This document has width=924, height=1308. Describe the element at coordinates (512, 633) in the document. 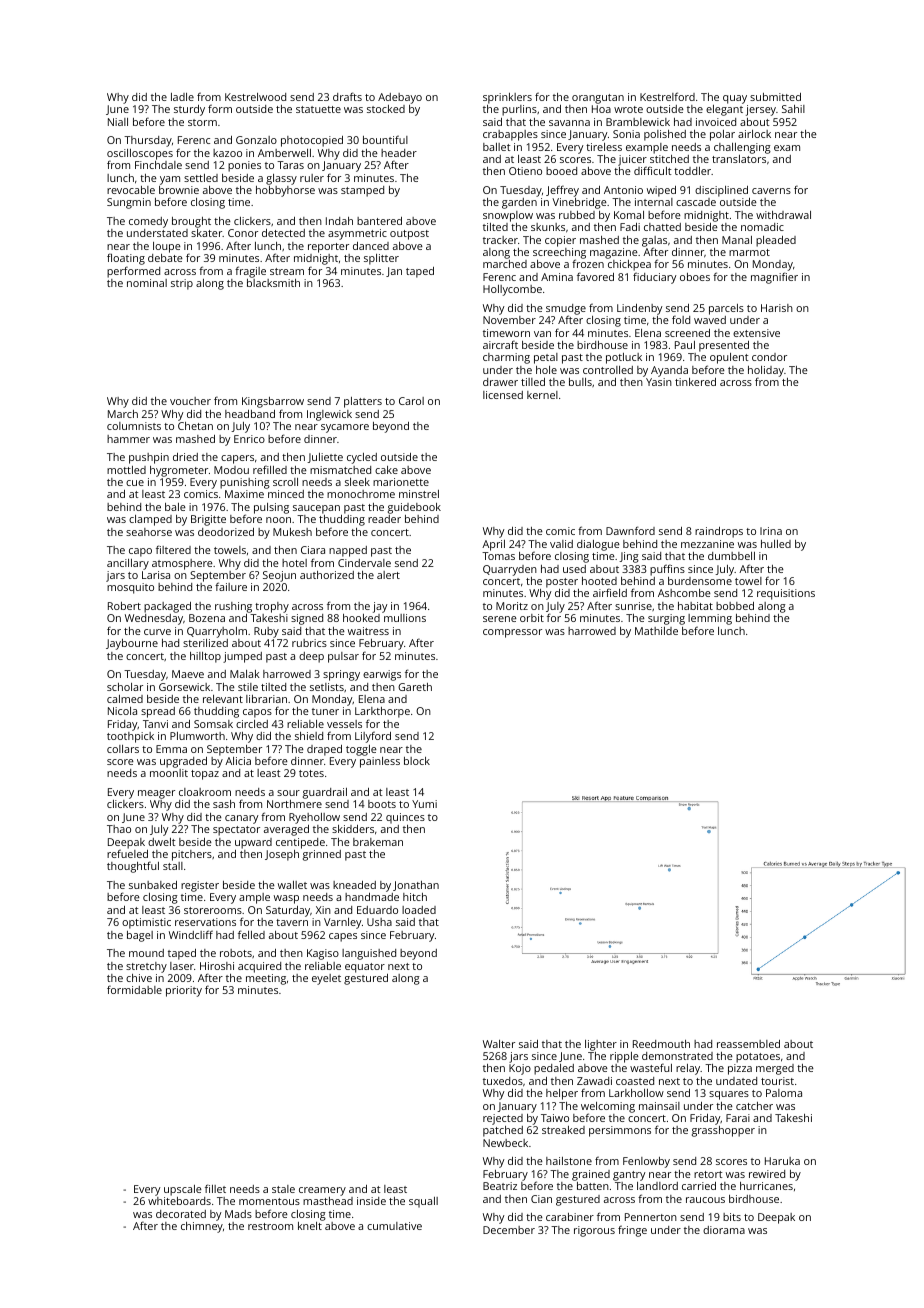

I see `compressor` at that location.
